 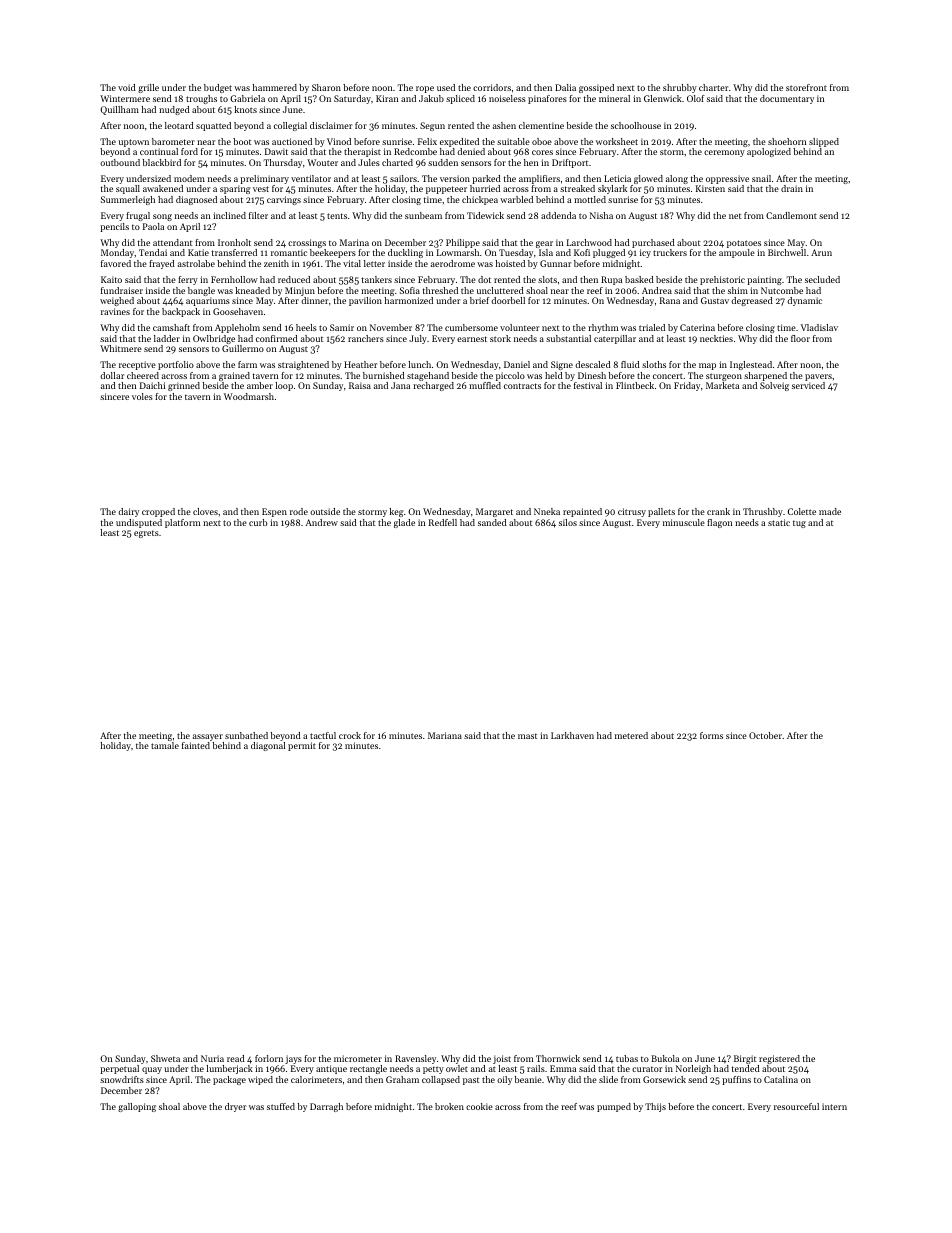 I want to click on stuffed, so click(x=281, y=1106).
